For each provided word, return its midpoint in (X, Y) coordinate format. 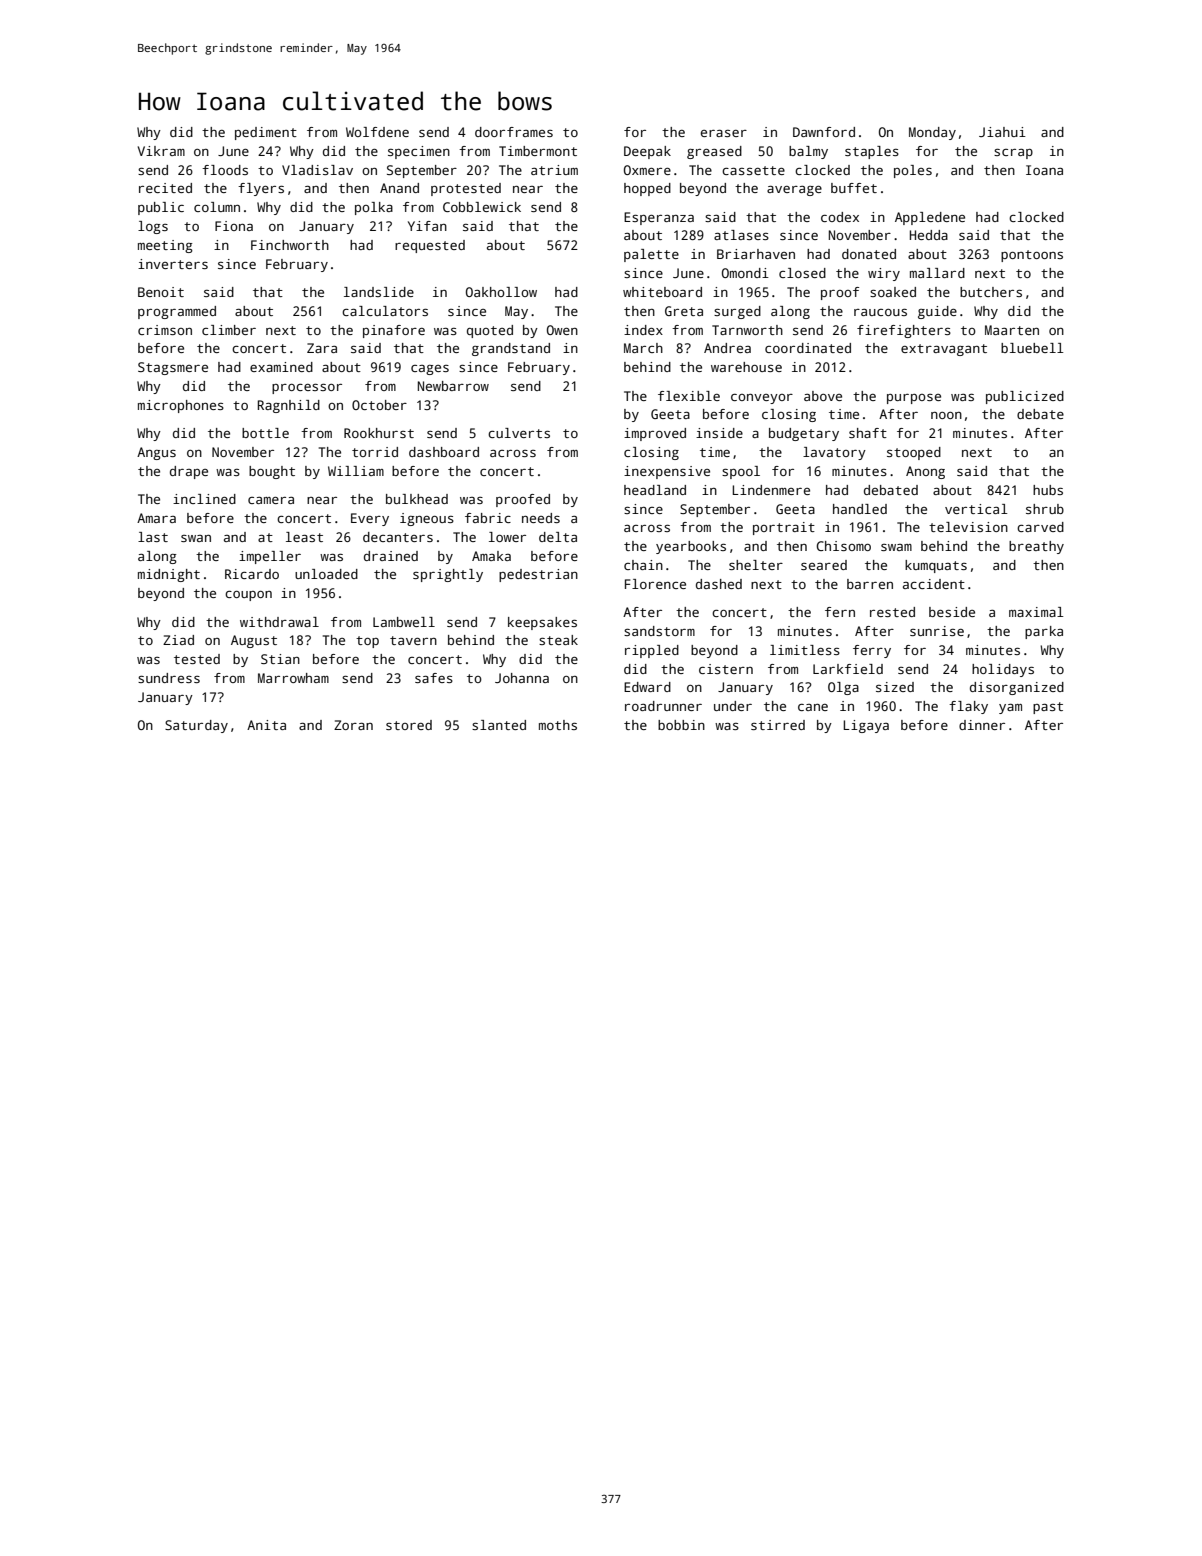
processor (307, 389)
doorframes (514, 132)
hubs (1048, 490)
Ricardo (252, 574)
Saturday (196, 726)
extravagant (944, 350)
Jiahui (1002, 132)
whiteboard (662, 292)
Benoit (161, 292)
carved (1040, 527)
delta (558, 537)
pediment (266, 133)
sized (895, 687)
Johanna (522, 678)
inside (719, 433)
